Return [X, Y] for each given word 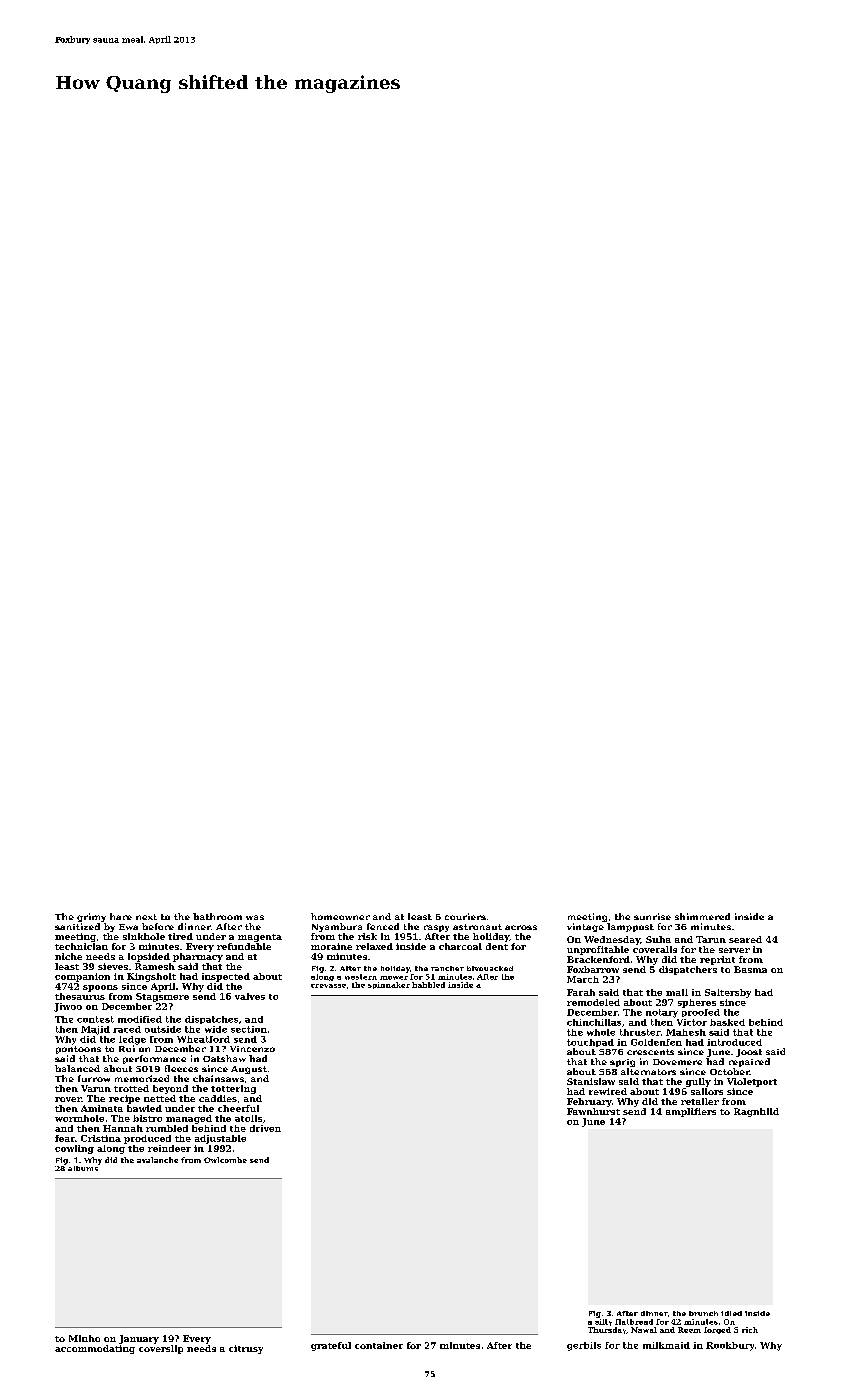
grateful [331, 1346]
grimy [91, 917]
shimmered [702, 916]
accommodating [95, 1349]
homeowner [340, 916]
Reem [689, 1330]
